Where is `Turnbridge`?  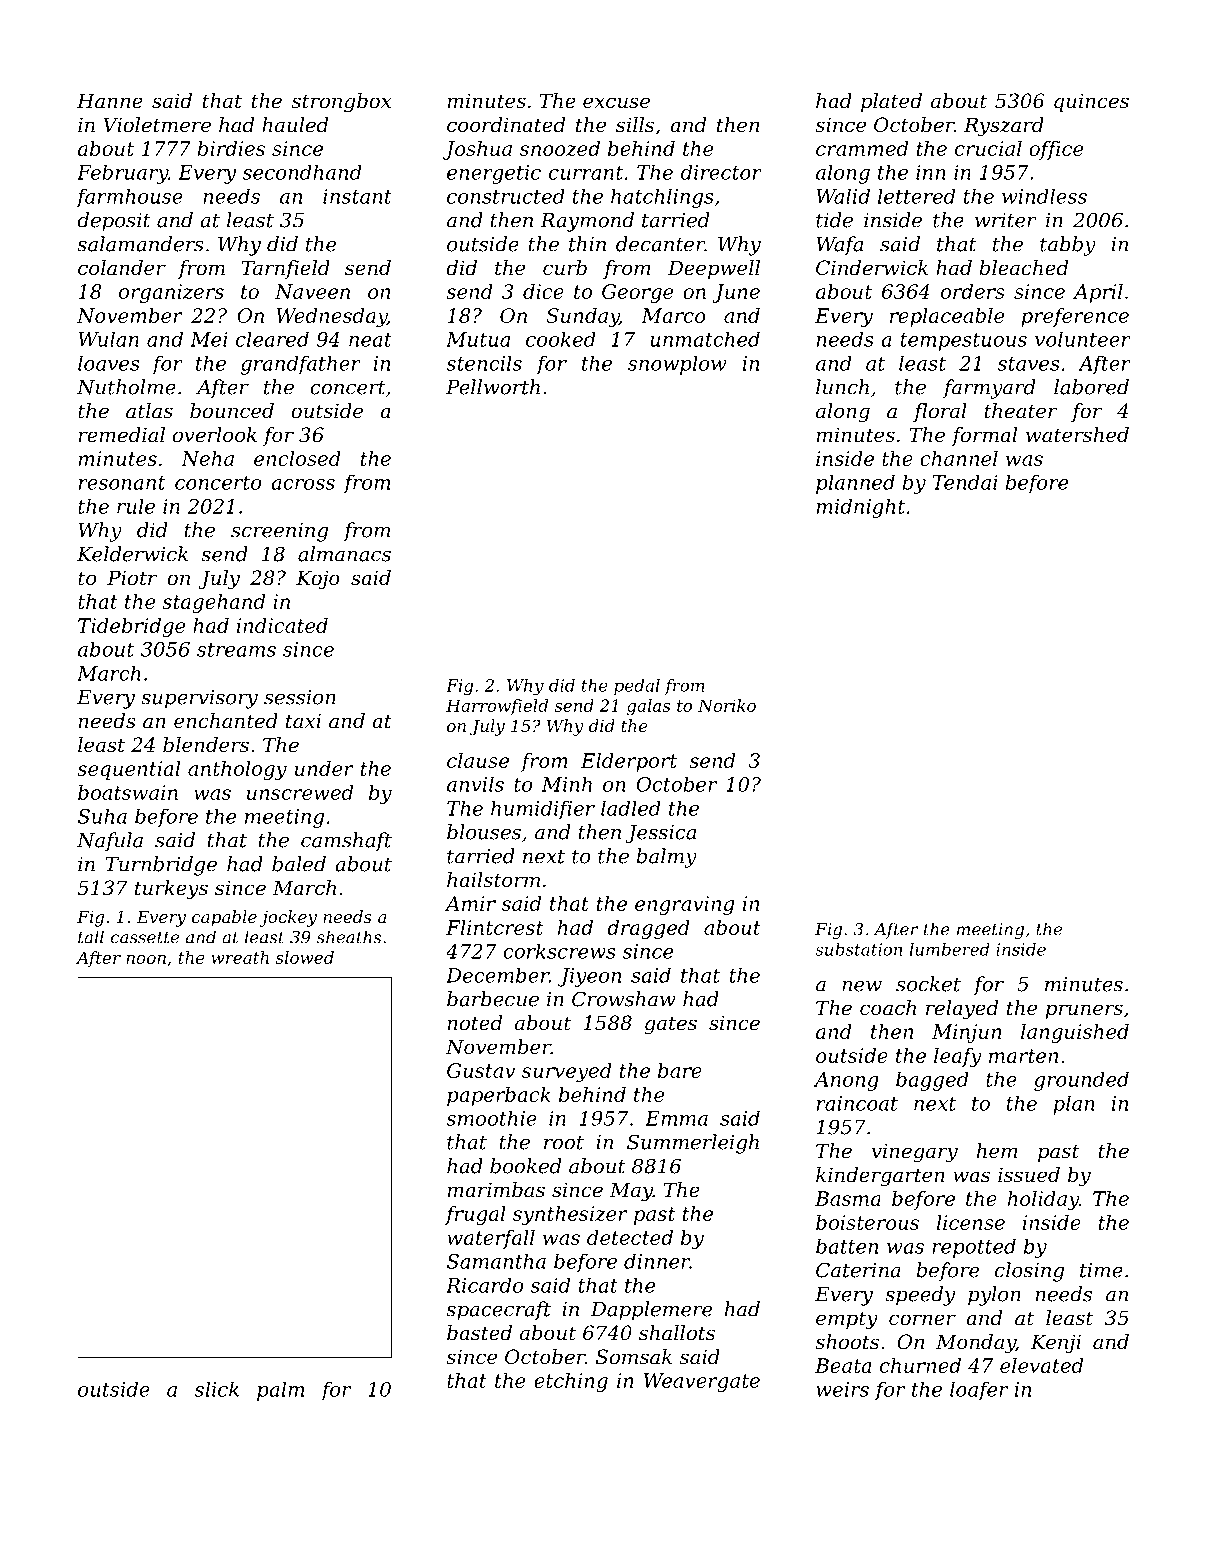
Turnbridge is located at coordinates (161, 866).
